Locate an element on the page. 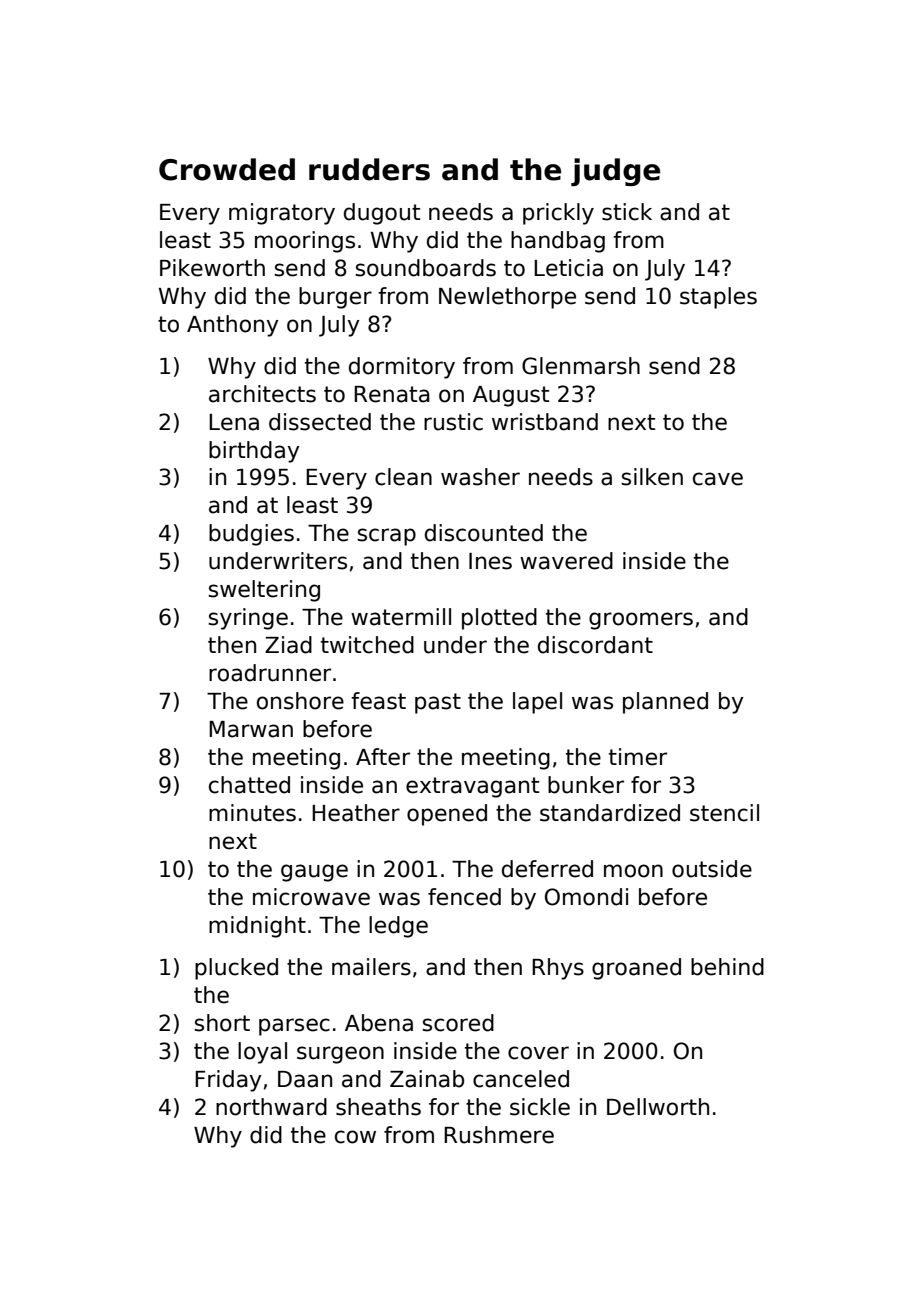 The image size is (924, 1311). Pikeworth is located at coordinates (212, 268).
